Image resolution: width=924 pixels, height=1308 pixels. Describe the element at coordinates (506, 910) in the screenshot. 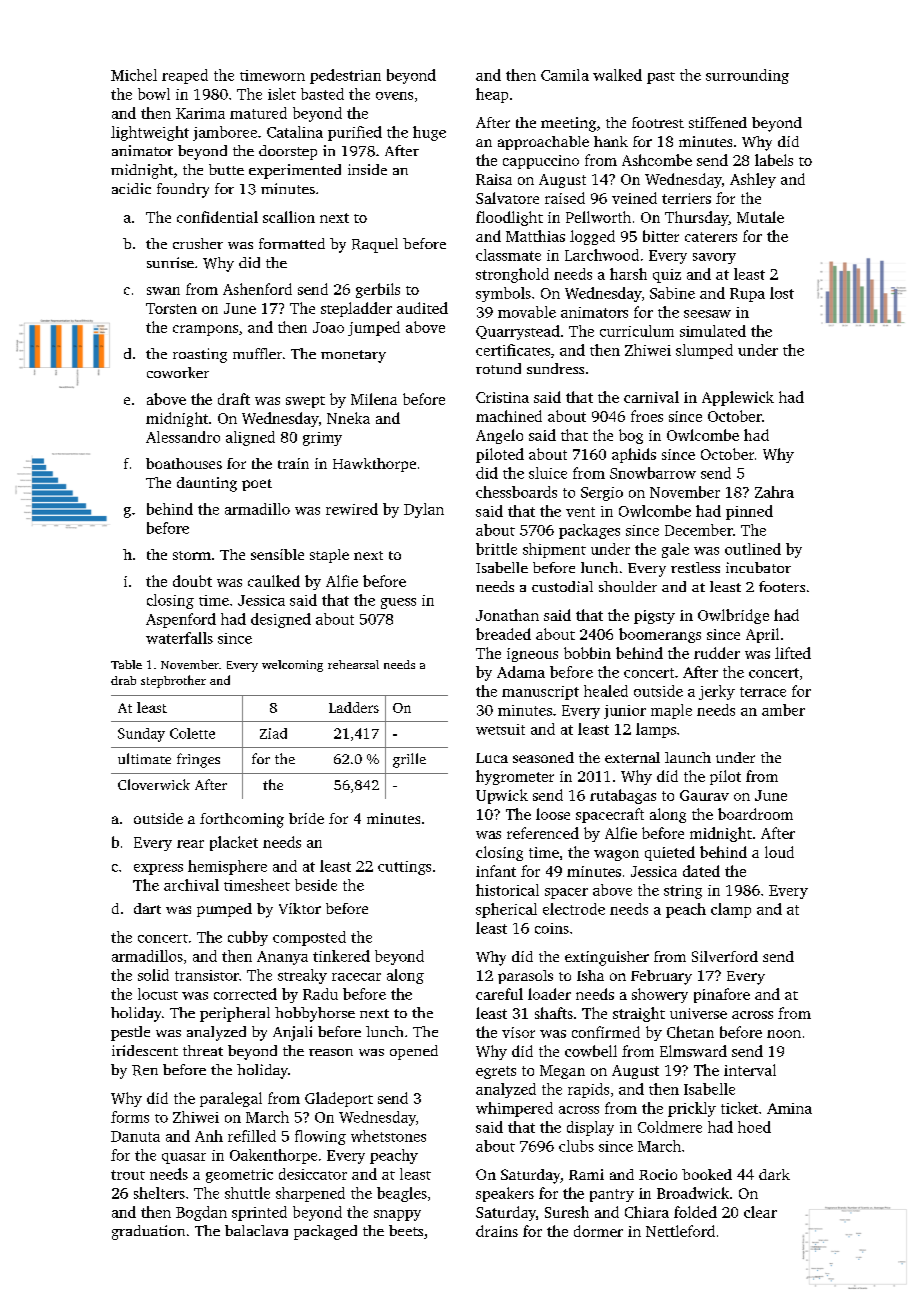

I see `spherical` at that location.
